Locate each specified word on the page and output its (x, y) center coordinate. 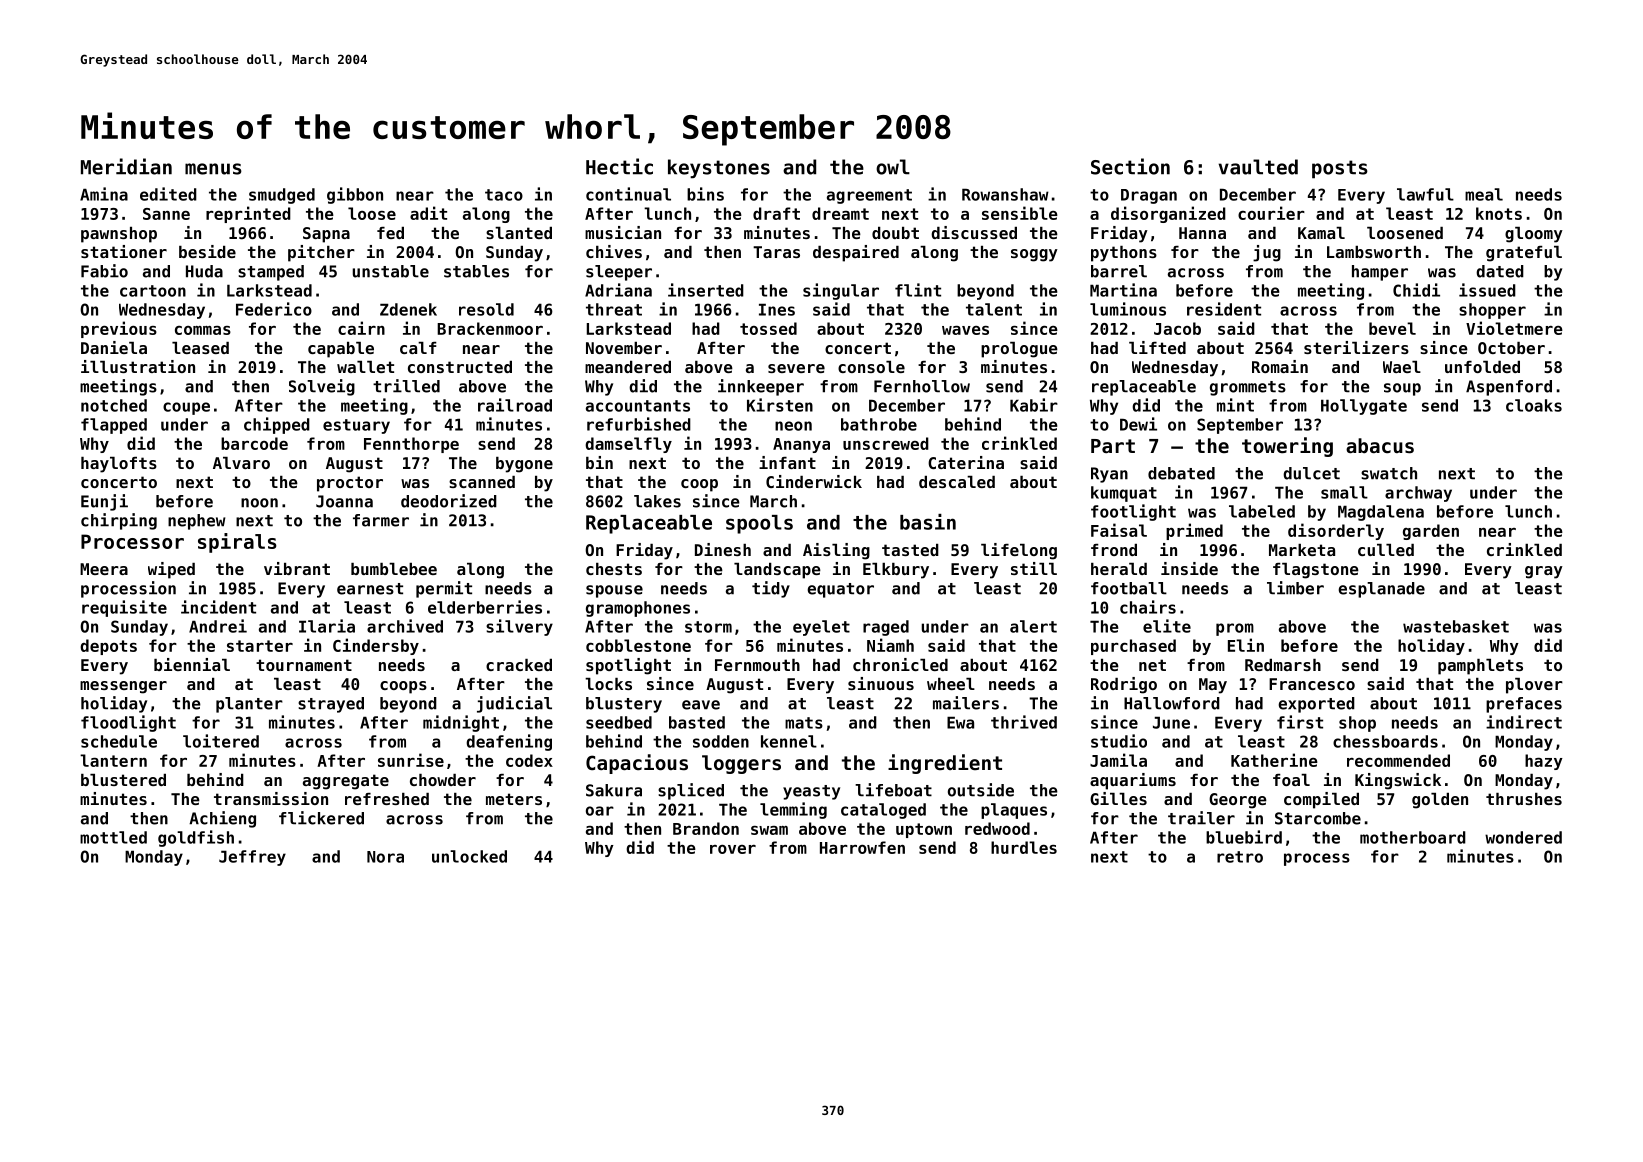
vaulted (1258, 167)
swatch (1389, 473)
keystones (719, 169)
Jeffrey (252, 858)
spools (759, 524)
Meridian (126, 166)
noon (259, 503)
